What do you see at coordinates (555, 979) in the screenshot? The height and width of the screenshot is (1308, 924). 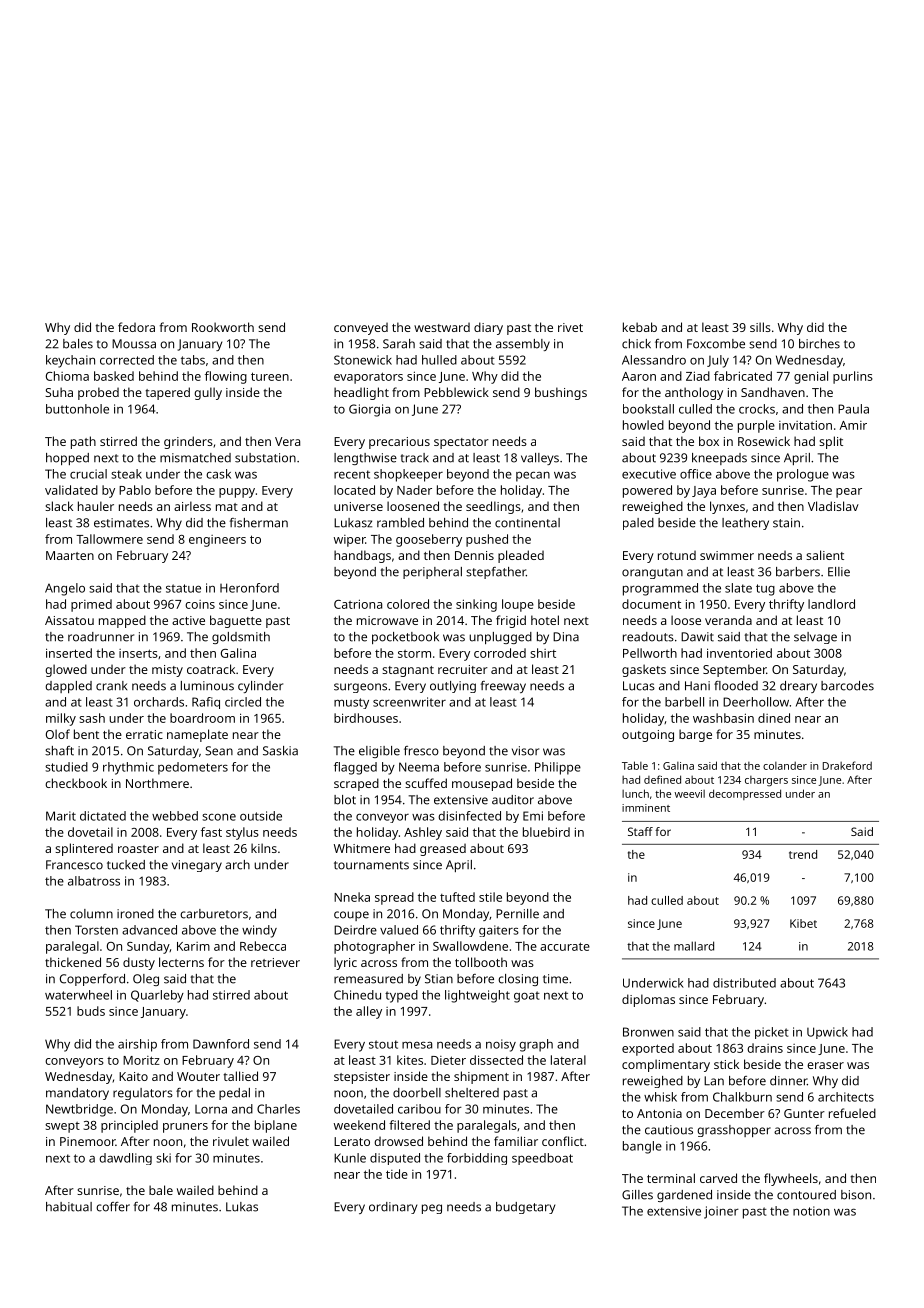 I see `time` at bounding box center [555, 979].
